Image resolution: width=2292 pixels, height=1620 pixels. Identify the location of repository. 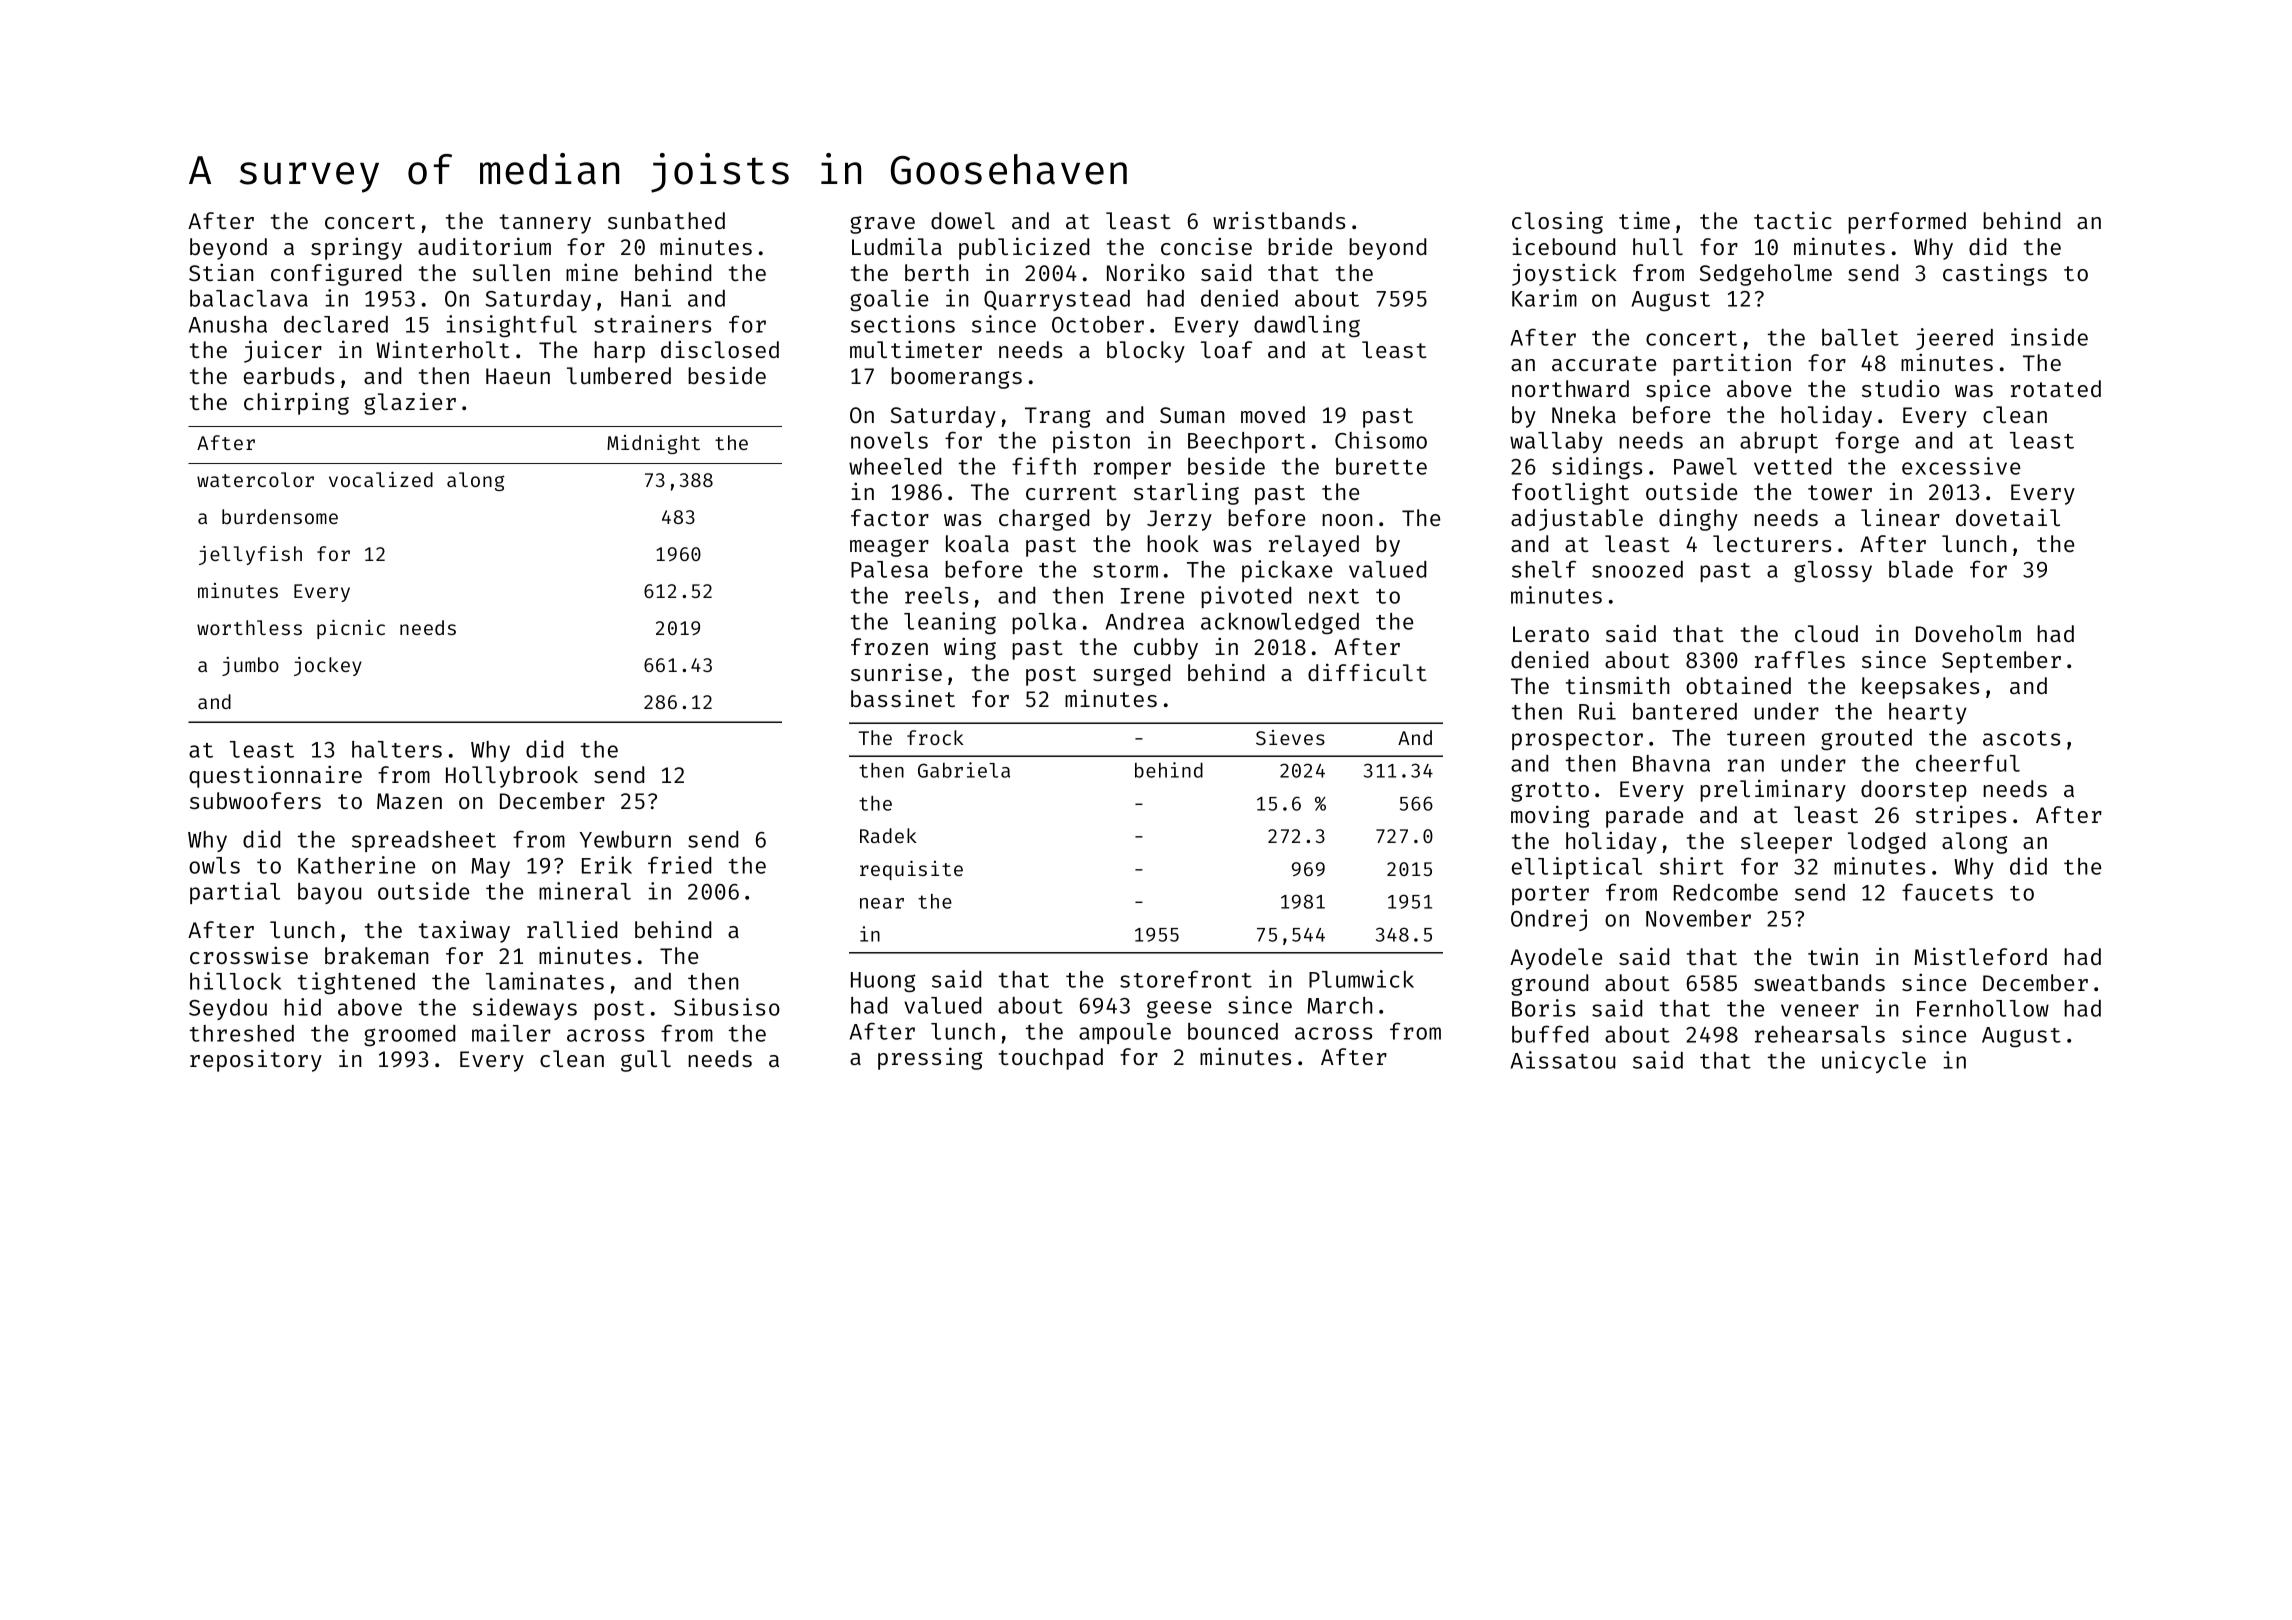
(256, 1060).
